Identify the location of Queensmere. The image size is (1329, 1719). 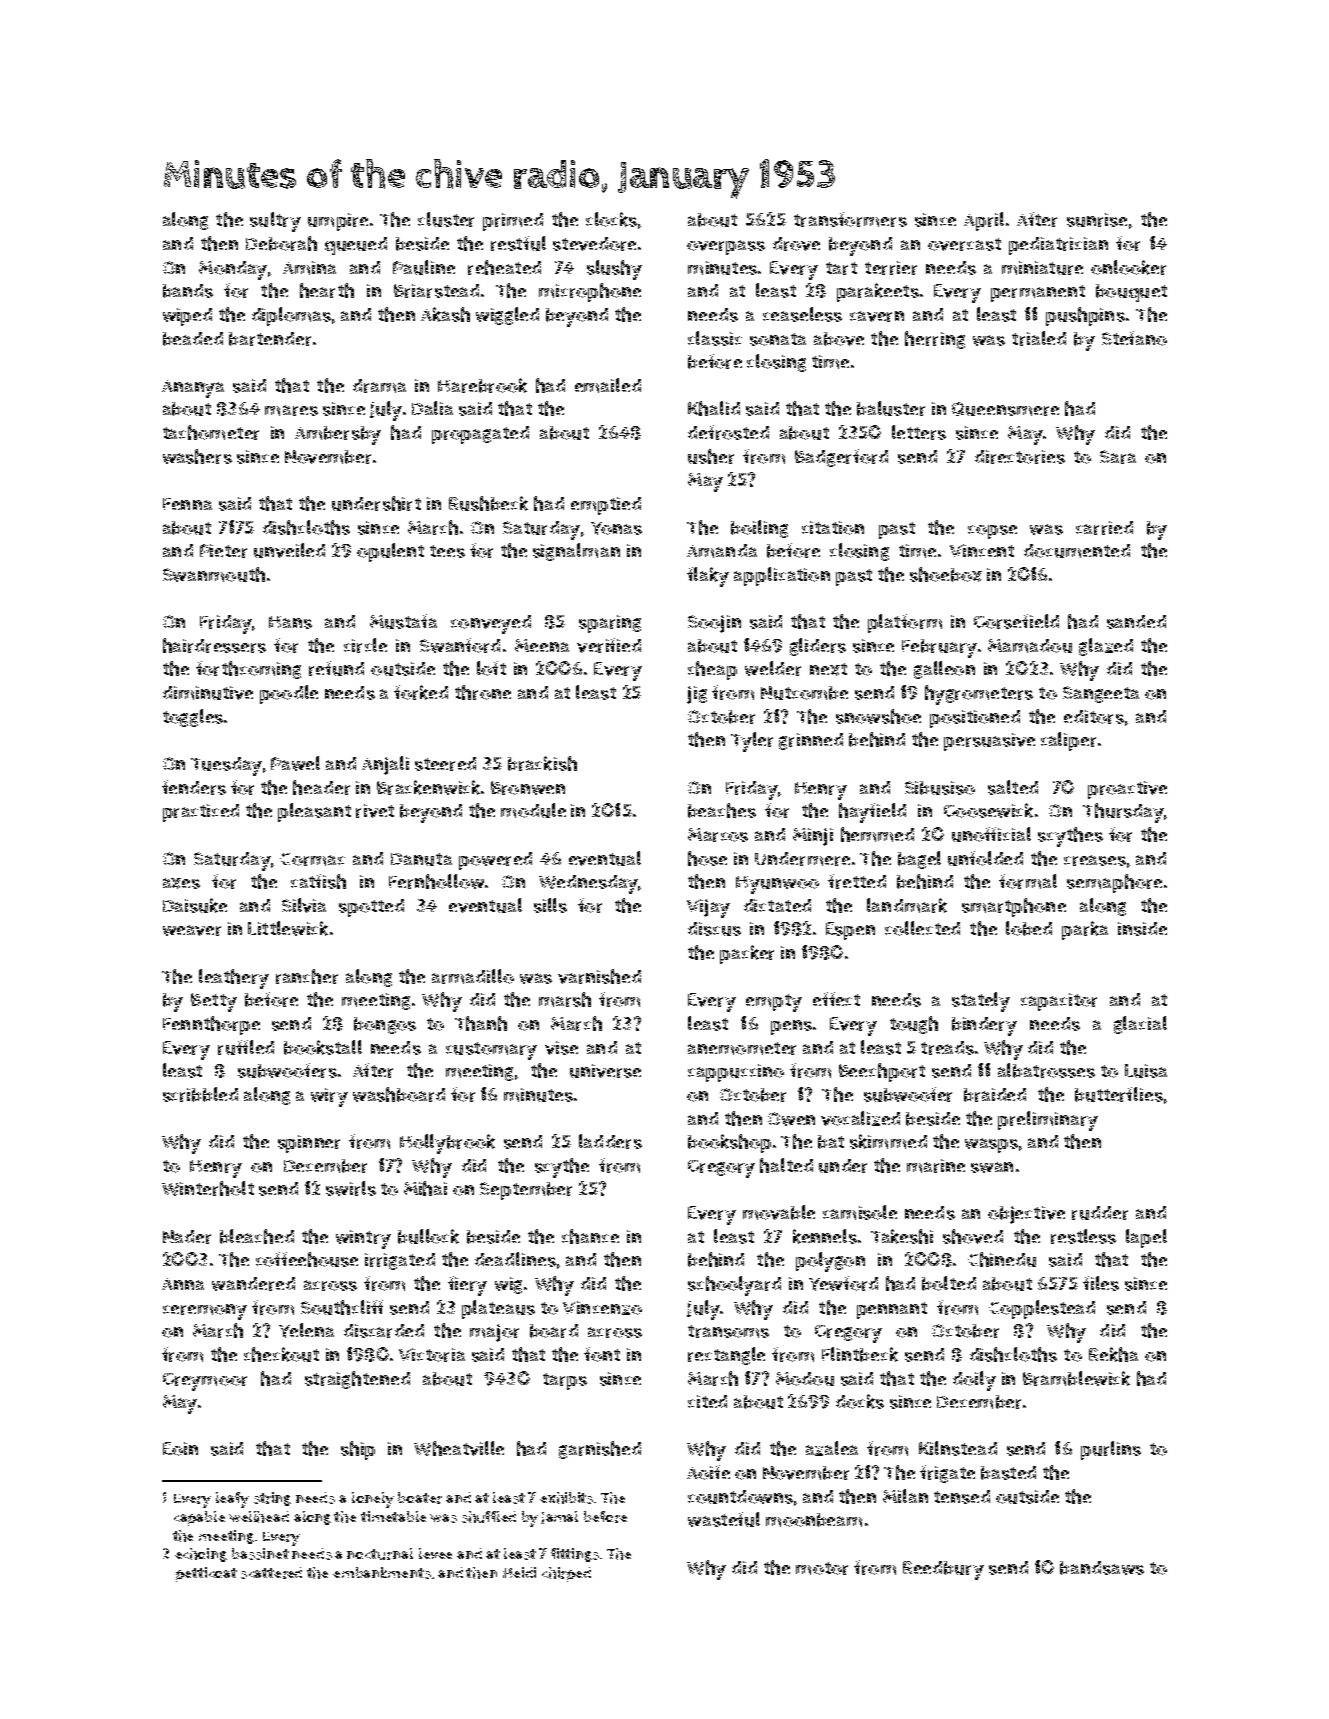
(1005, 409).
